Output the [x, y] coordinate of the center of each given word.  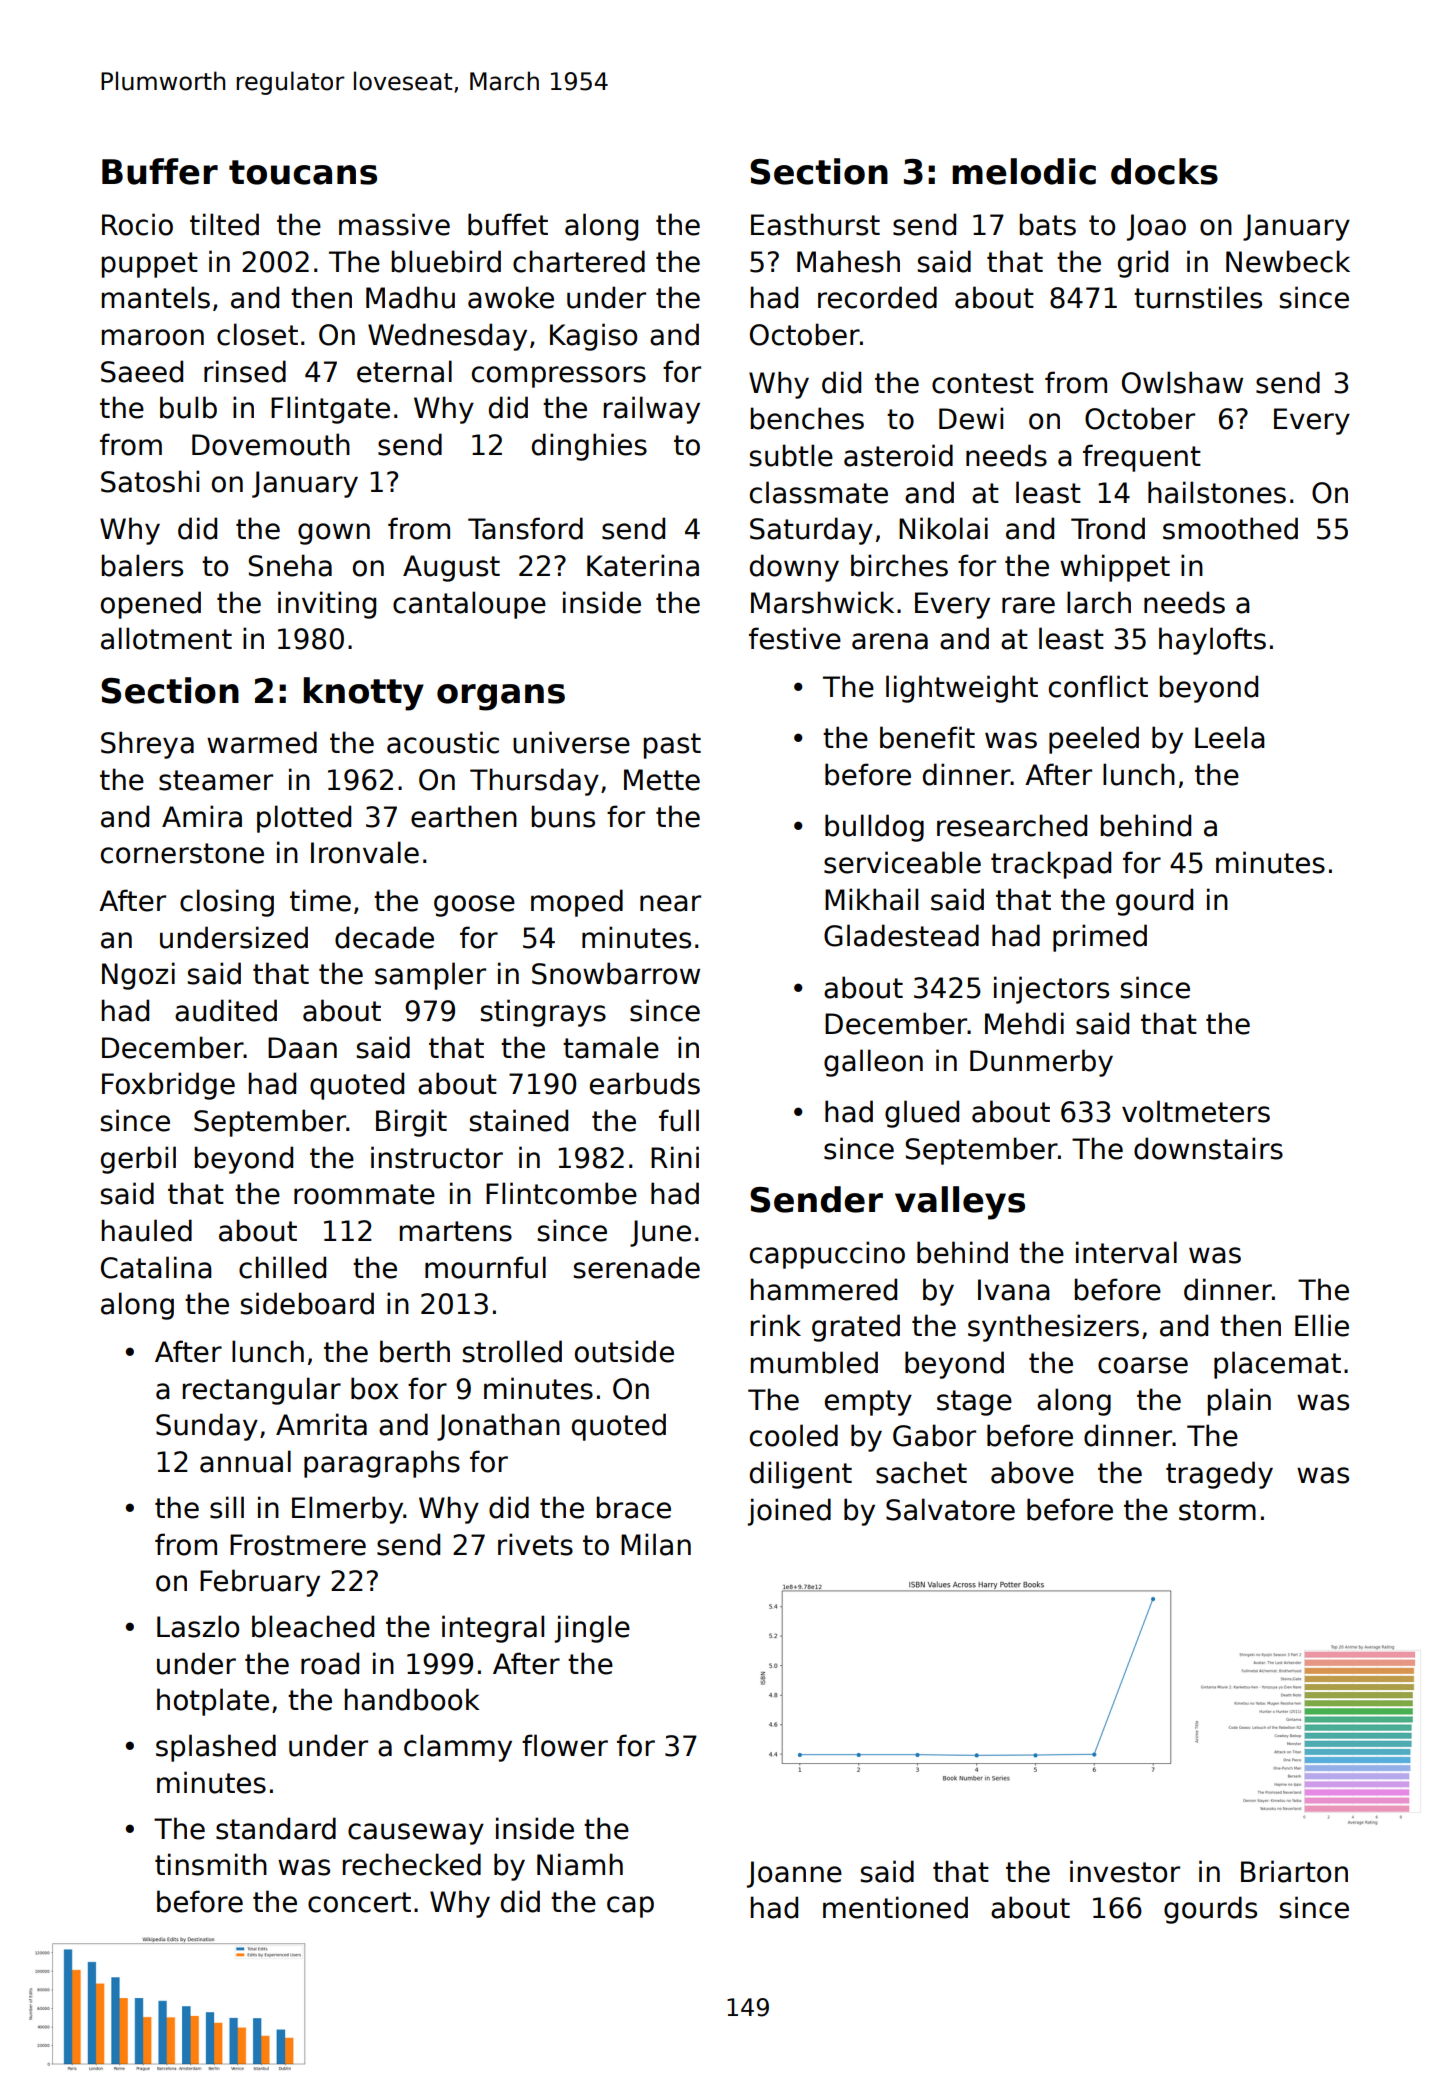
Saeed [142, 371]
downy [794, 568]
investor [1125, 1871]
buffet [508, 224]
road [330, 1663]
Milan [656, 1544]
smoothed [1230, 528]
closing [227, 903]
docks [1164, 171]
